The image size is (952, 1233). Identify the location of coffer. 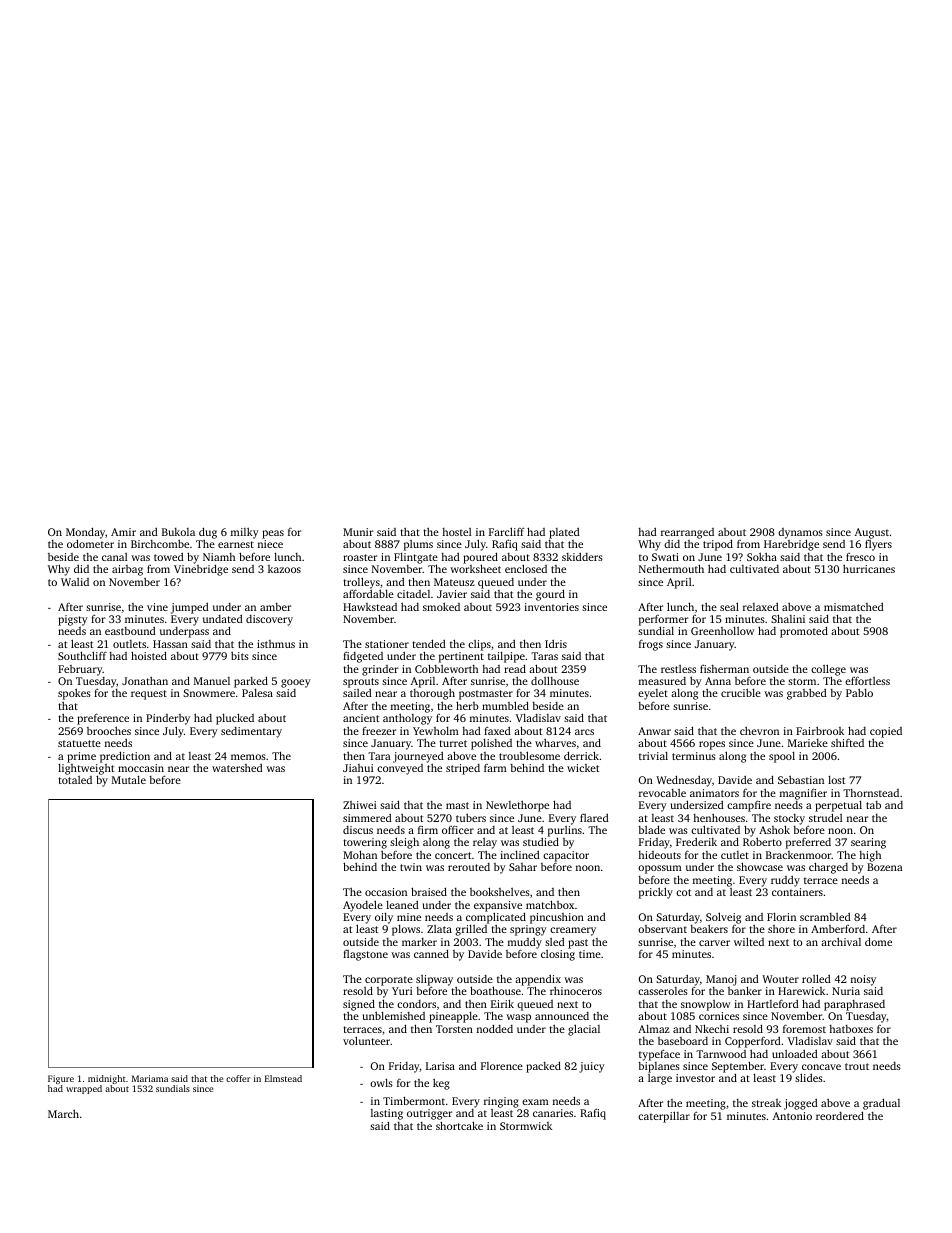
(238, 1078).
